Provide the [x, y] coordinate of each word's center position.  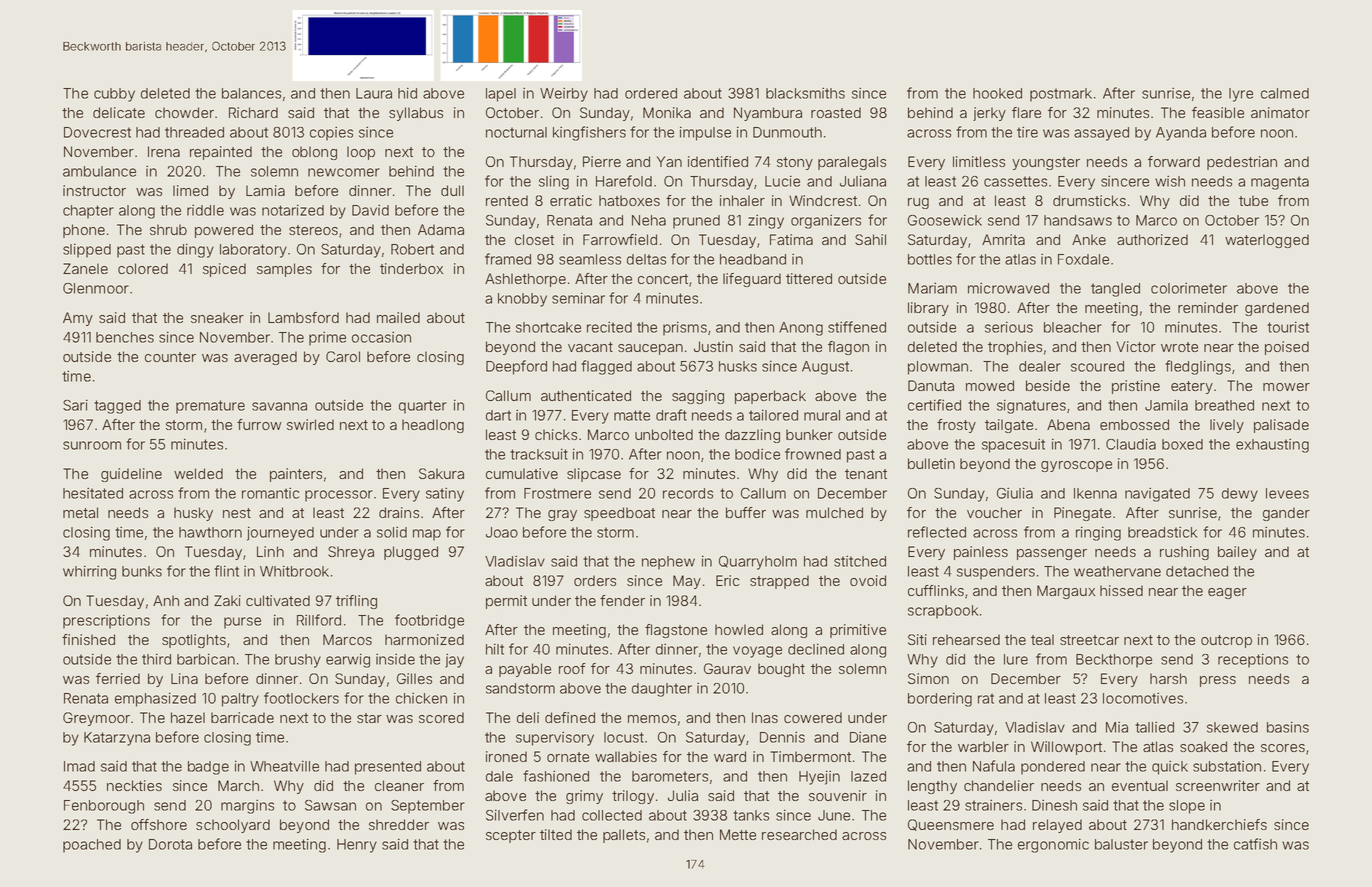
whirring [89, 572]
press [1218, 681]
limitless [979, 161]
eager [1227, 593]
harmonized [424, 639]
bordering [940, 699]
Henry [357, 846]
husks [738, 366]
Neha [649, 220]
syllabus [416, 114]
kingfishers [589, 133]
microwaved [1008, 288]
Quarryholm [758, 563]
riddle [205, 210]
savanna [279, 406]
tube [1253, 200]
